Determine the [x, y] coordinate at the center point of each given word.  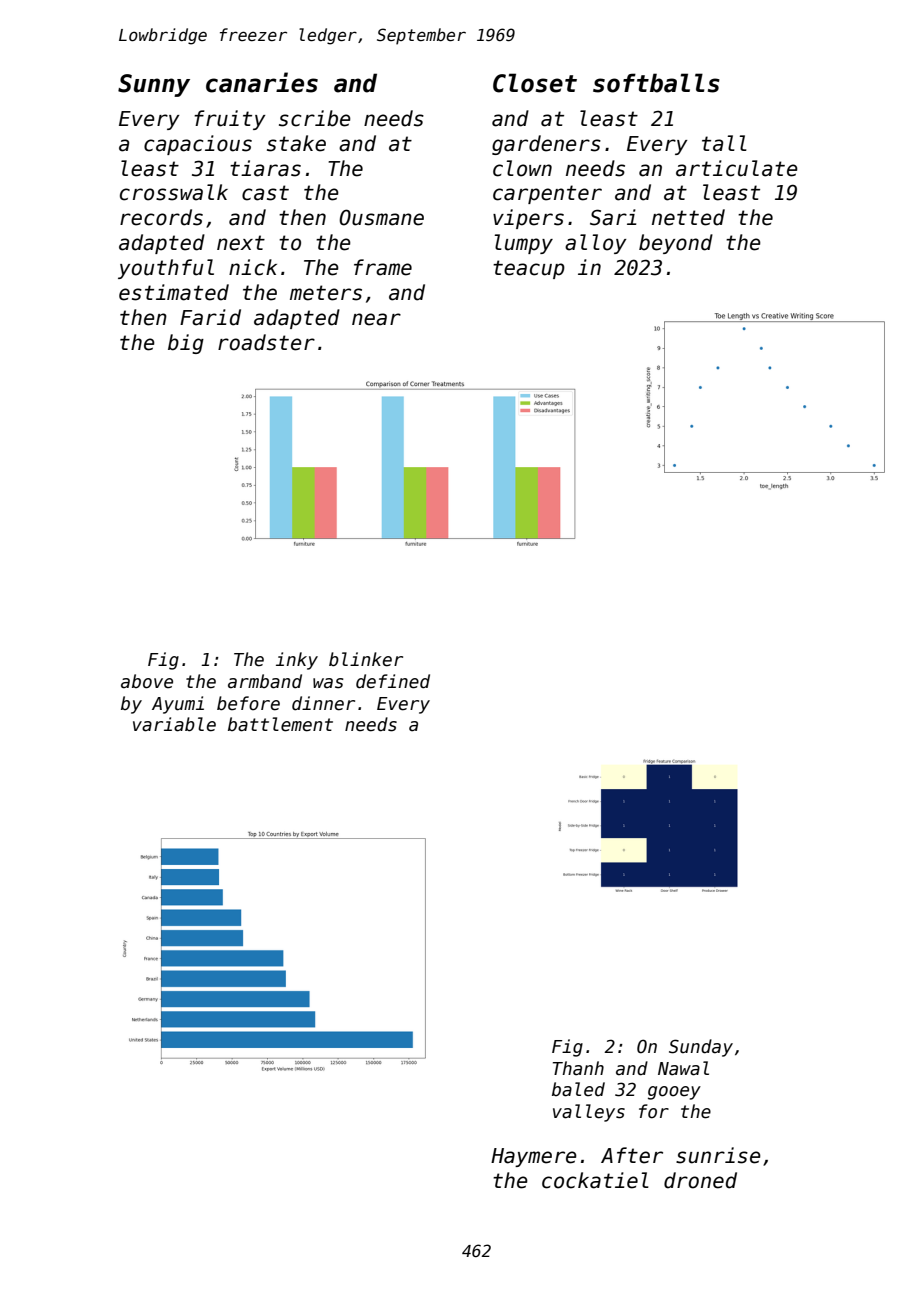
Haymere [534, 1157]
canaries [262, 82]
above [147, 681]
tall [724, 143]
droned [700, 1180]
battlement [280, 724]
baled [578, 1089]
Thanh [578, 1068]
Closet [535, 83]
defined [393, 681]
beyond [676, 244]
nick [253, 267]
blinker [366, 659]
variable [174, 724]
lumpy [523, 244]
